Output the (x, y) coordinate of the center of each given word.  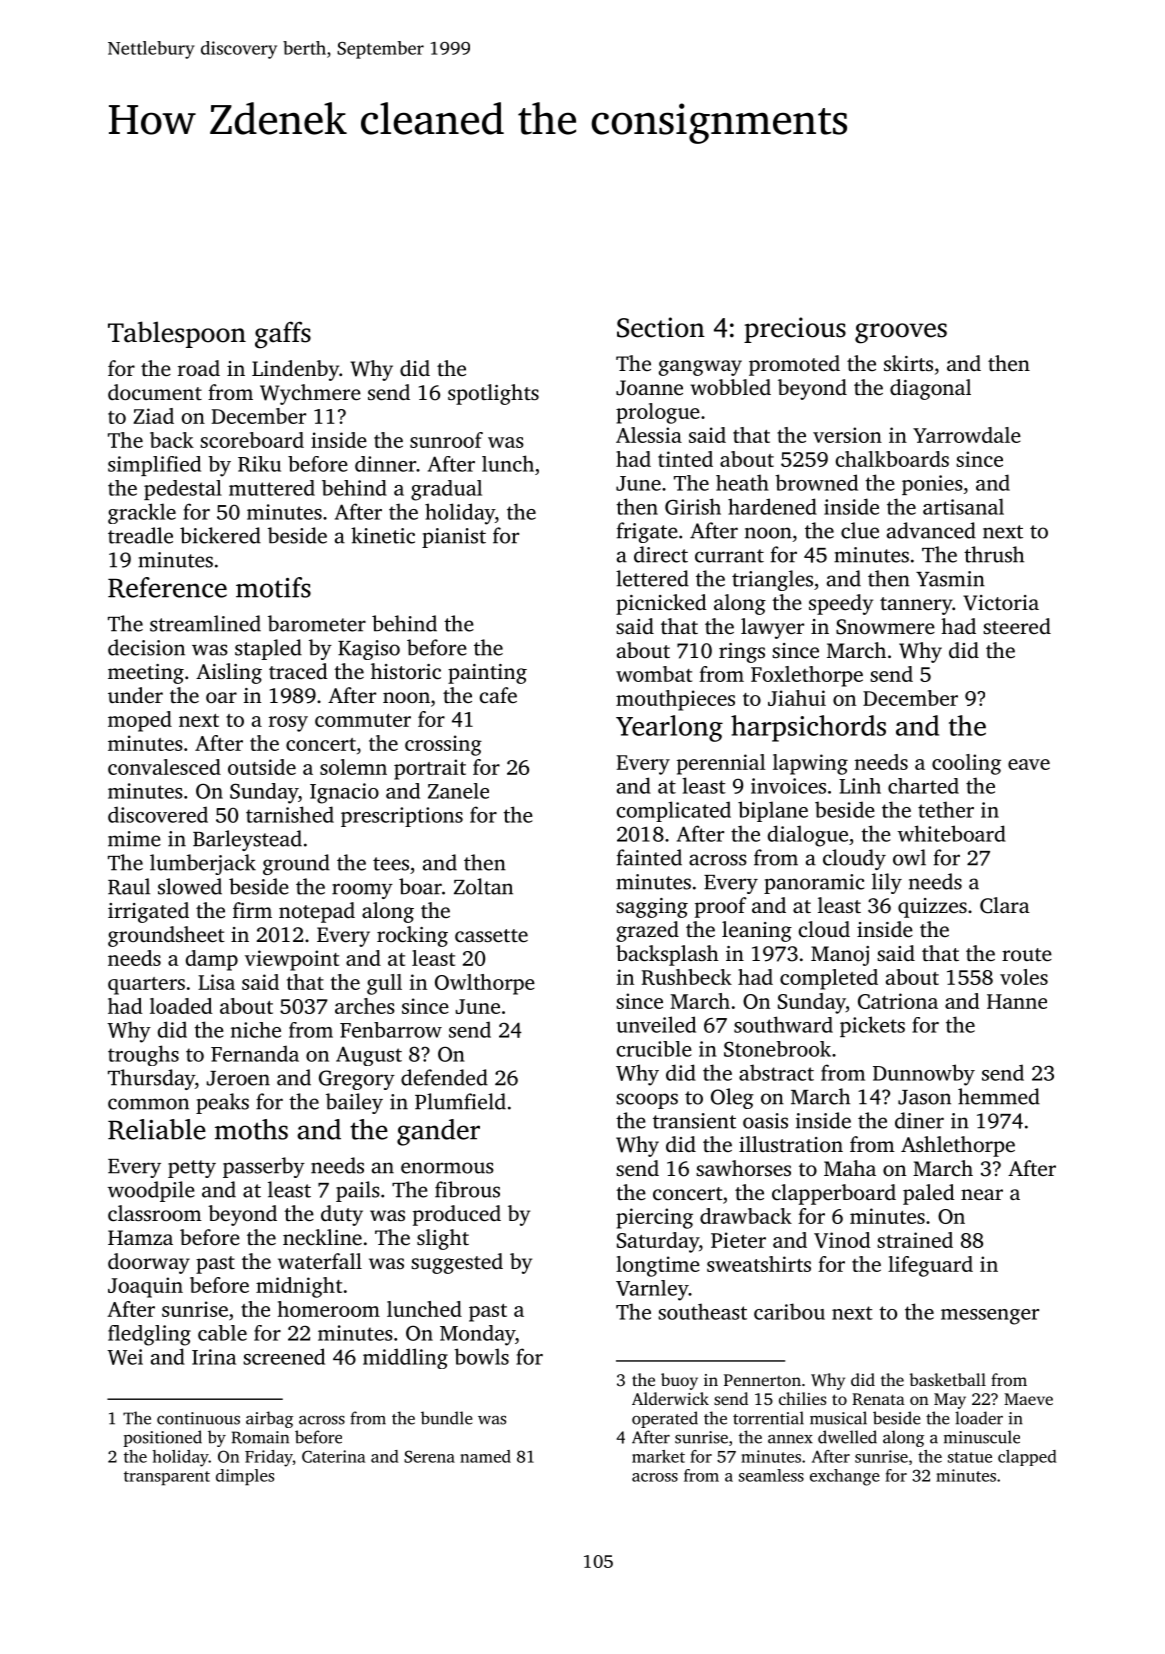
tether (946, 809)
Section (661, 327)
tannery (916, 606)
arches (365, 1006)
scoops (647, 1101)
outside (262, 767)
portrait (430, 769)
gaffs (283, 335)
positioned (162, 1438)
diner (919, 1120)
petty (192, 1169)
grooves (901, 333)
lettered (652, 578)
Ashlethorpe (958, 1146)
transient (694, 1121)
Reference (167, 587)
